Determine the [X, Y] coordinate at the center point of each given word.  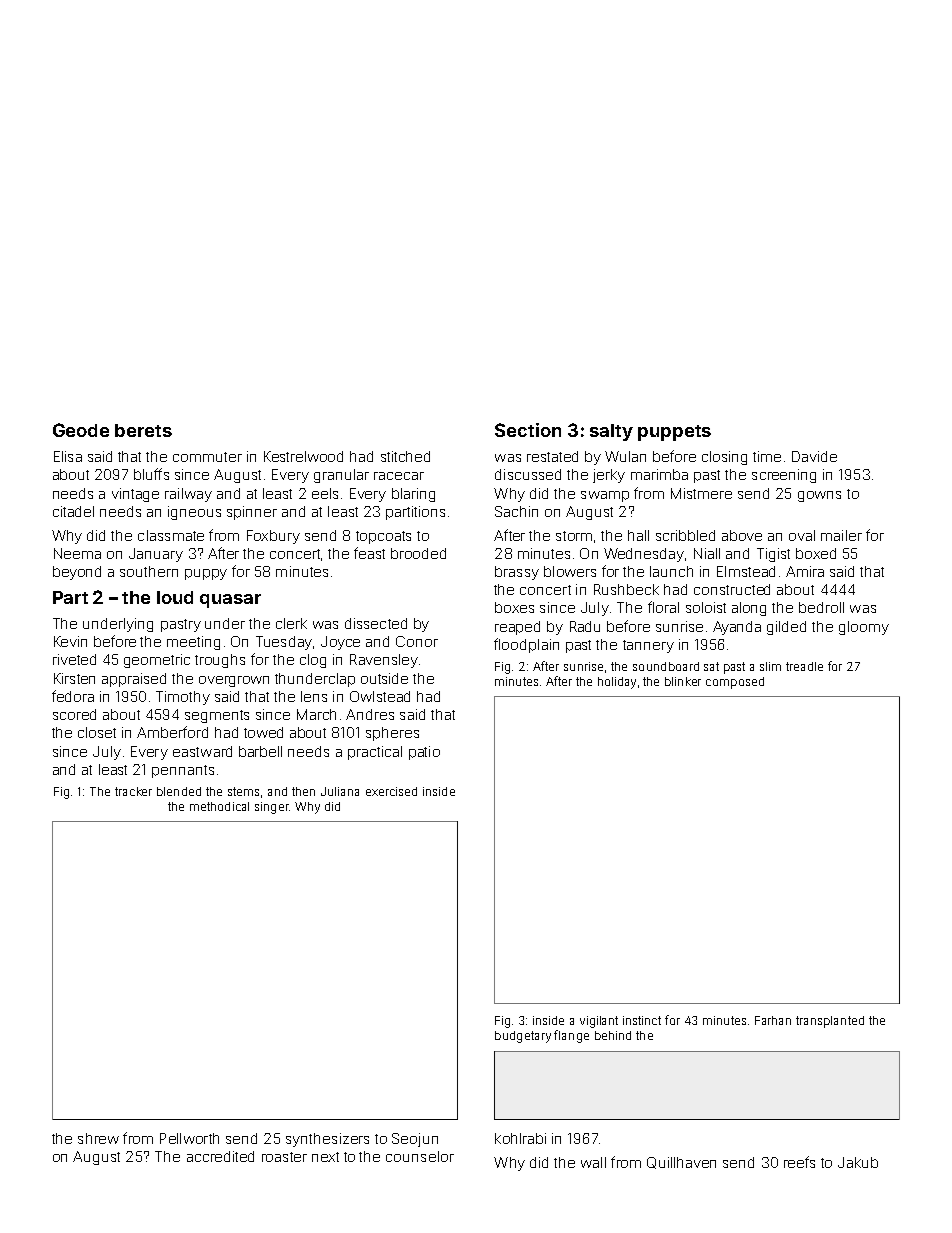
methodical [219, 806]
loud [175, 597]
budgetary [523, 1037]
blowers [570, 571]
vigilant [599, 1022]
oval [802, 535]
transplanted [830, 1022]
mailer [841, 535]
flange [571, 1036]
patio [424, 753]
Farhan [773, 1020]
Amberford [172, 732]
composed [735, 683]
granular [341, 476]
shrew [98, 1138]
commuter [207, 457]
